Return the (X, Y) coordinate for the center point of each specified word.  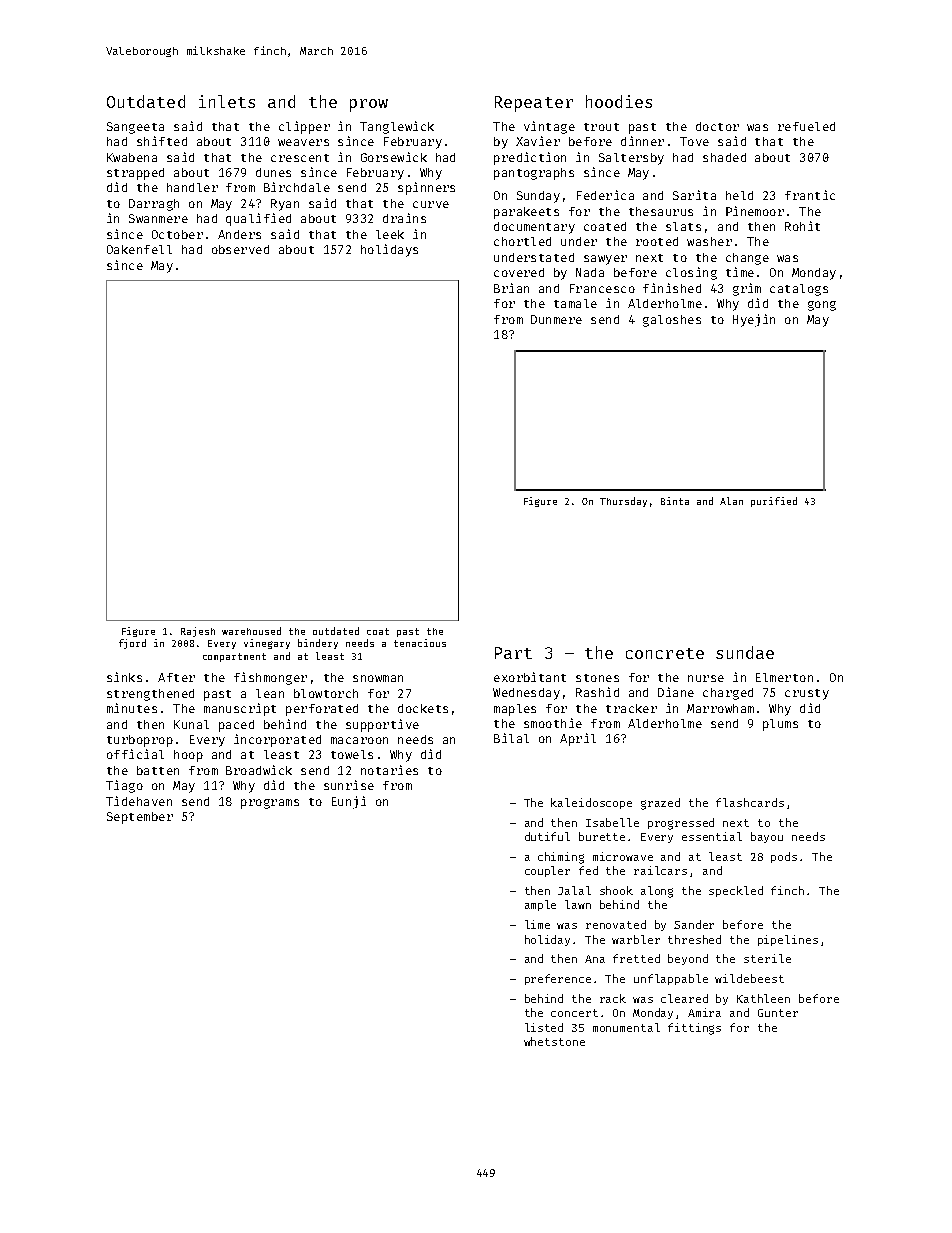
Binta (675, 501)
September (140, 818)
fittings (694, 1029)
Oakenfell (139, 249)
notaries (389, 770)
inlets (227, 101)
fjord (132, 644)
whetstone (554, 1041)
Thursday (623, 502)
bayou (767, 837)
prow (369, 105)
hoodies (619, 101)
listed (544, 1027)
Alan (731, 501)
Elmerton (784, 677)
